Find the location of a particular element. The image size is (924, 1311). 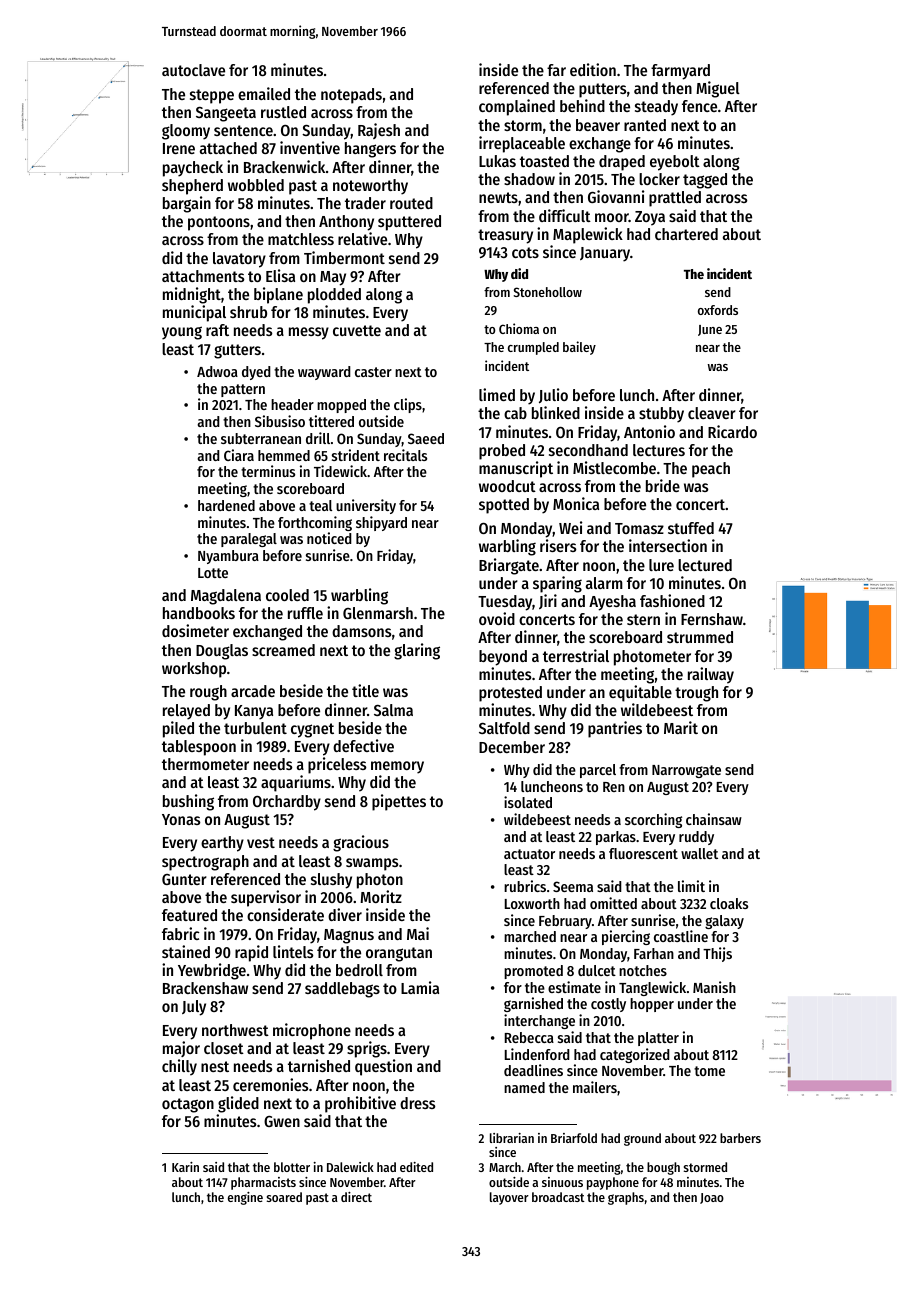

edition is located at coordinates (593, 69).
